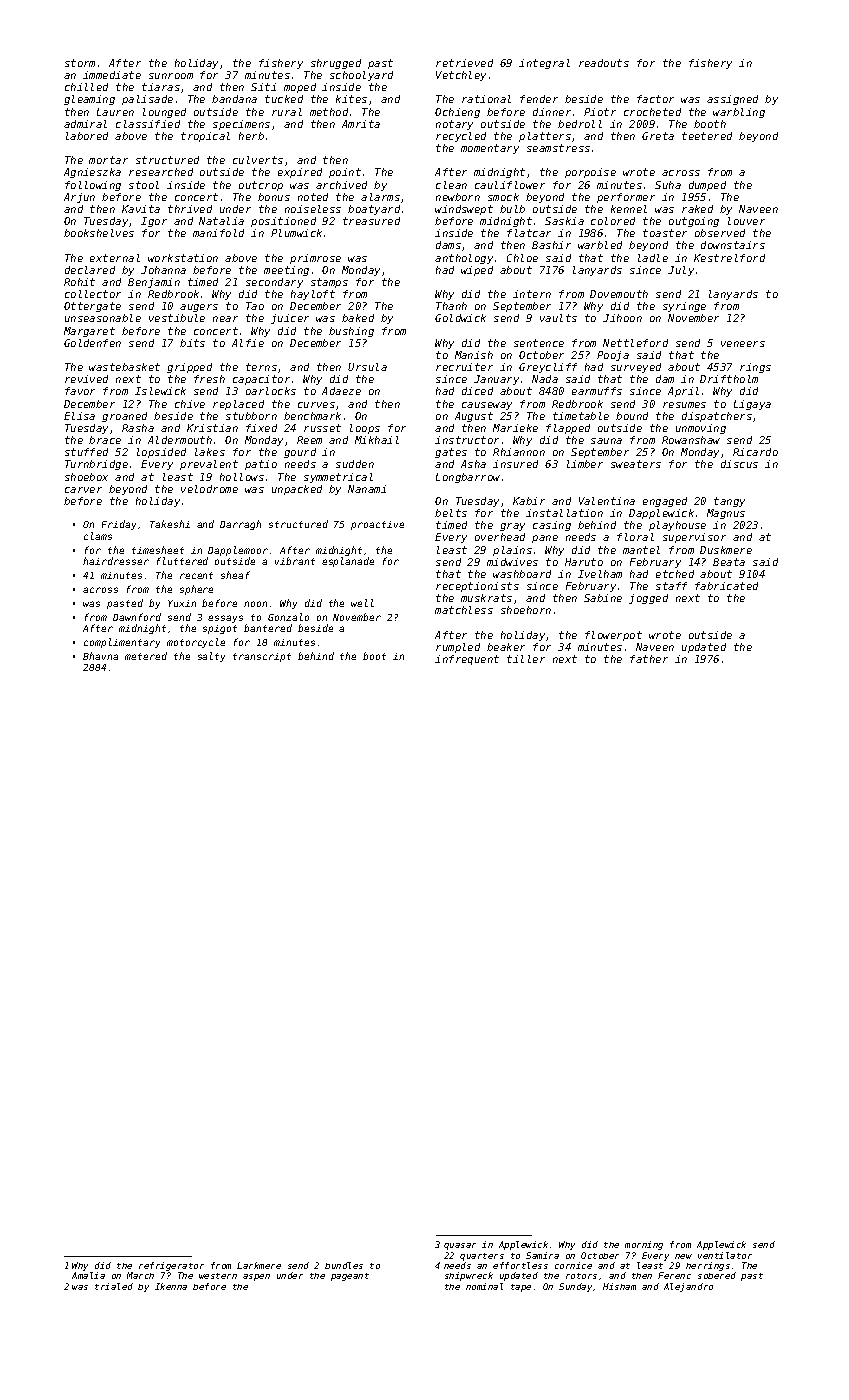 This document has height=1400, width=849. I want to click on Duskmere, so click(726, 550).
